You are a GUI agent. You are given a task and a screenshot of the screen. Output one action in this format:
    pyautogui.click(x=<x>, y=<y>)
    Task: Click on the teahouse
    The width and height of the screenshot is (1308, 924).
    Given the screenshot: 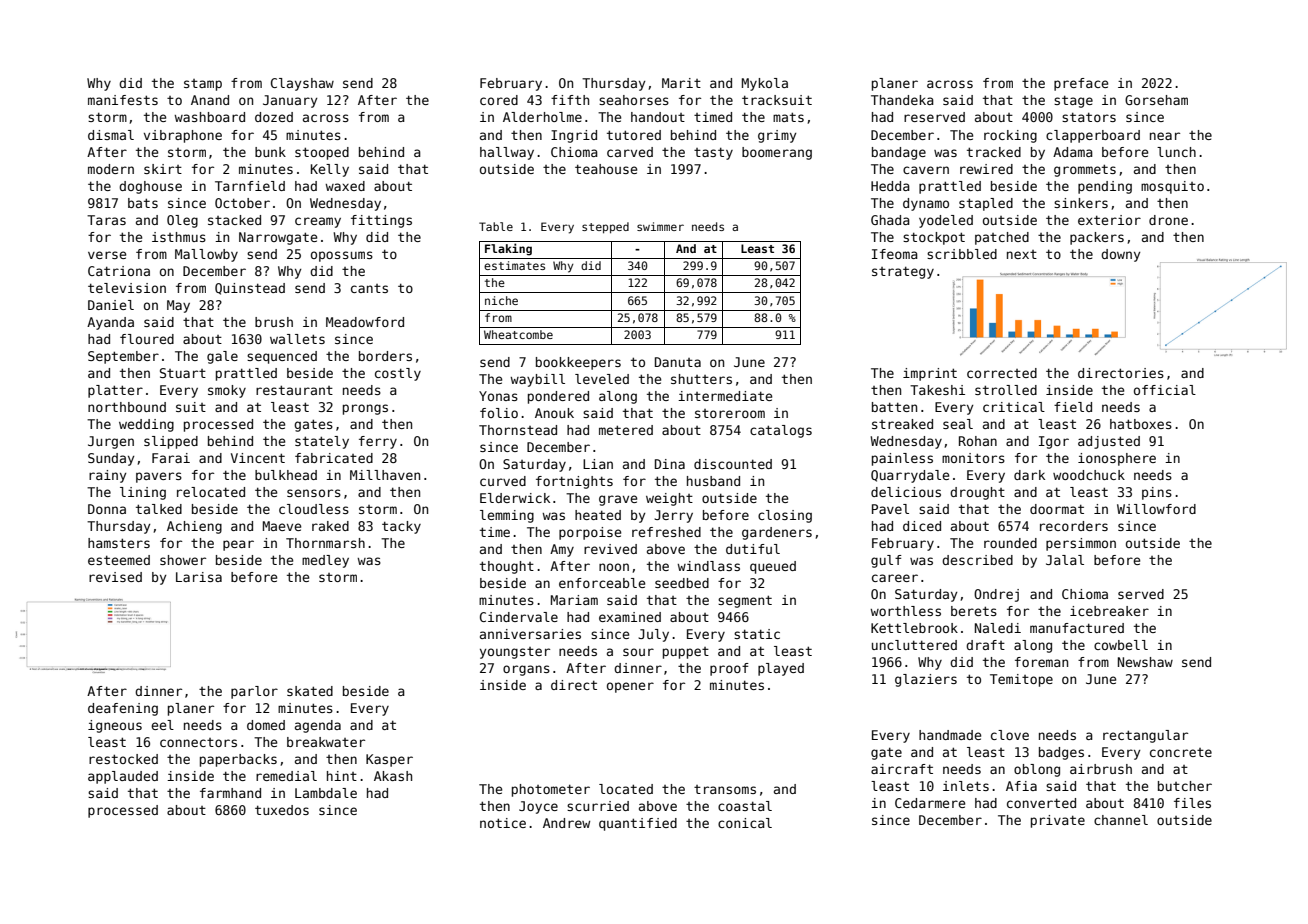 What is the action you would take?
    pyautogui.click(x=606, y=169)
